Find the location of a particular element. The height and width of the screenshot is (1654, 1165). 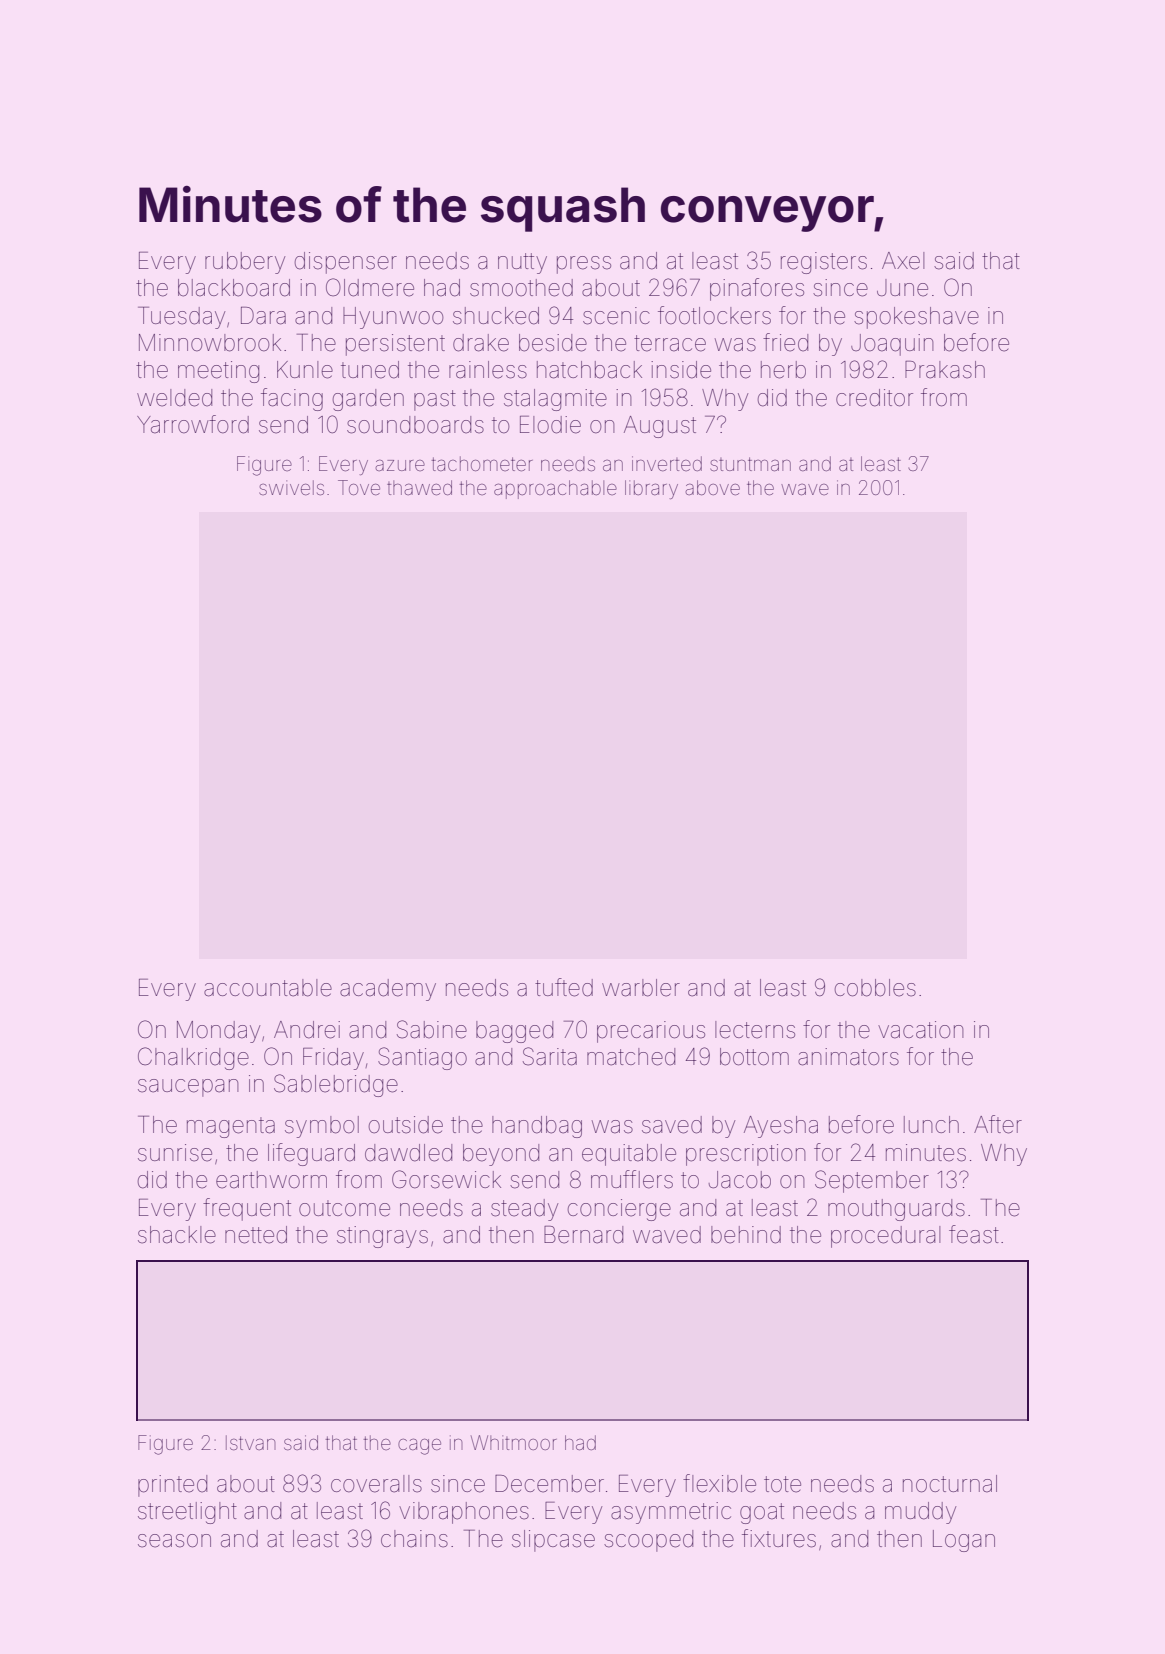

animators is located at coordinates (848, 1057).
